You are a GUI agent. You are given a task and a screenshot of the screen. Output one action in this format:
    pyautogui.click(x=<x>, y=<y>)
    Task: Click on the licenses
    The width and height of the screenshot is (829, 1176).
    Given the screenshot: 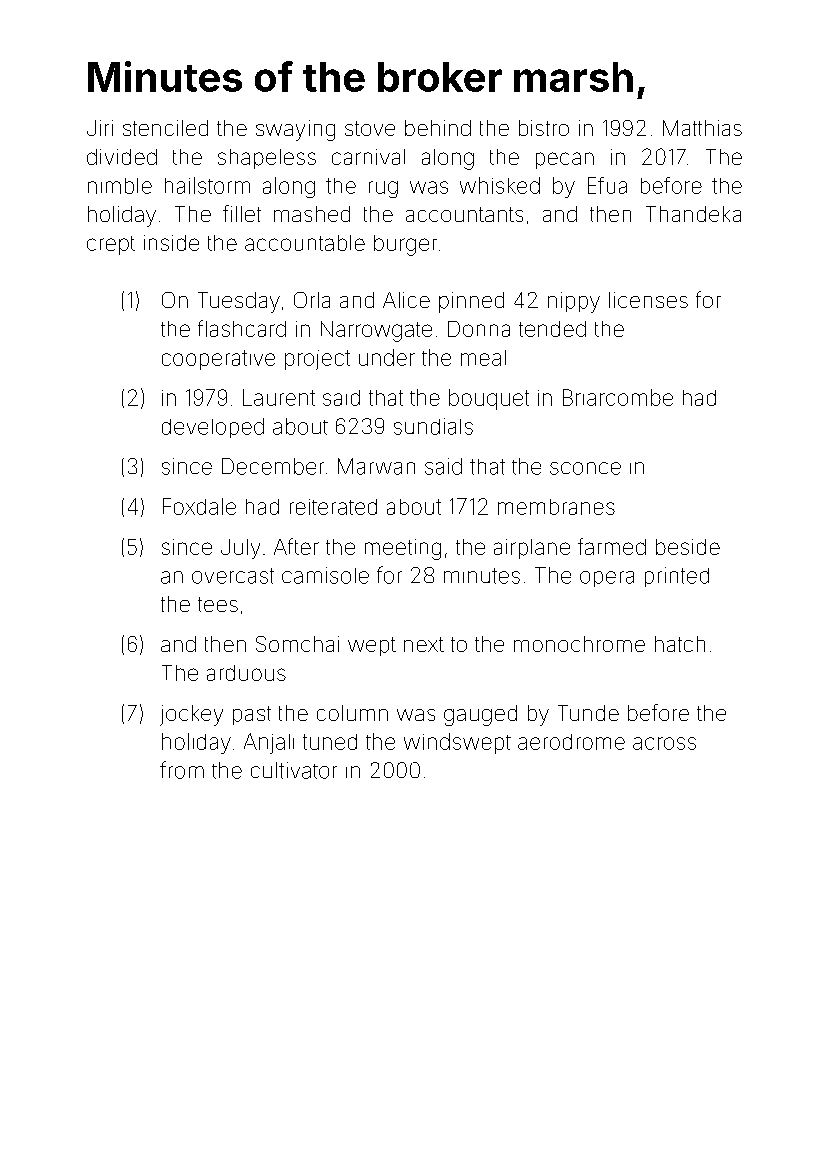 What is the action you would take?
    pyautogui.click(x=648, y=300)
